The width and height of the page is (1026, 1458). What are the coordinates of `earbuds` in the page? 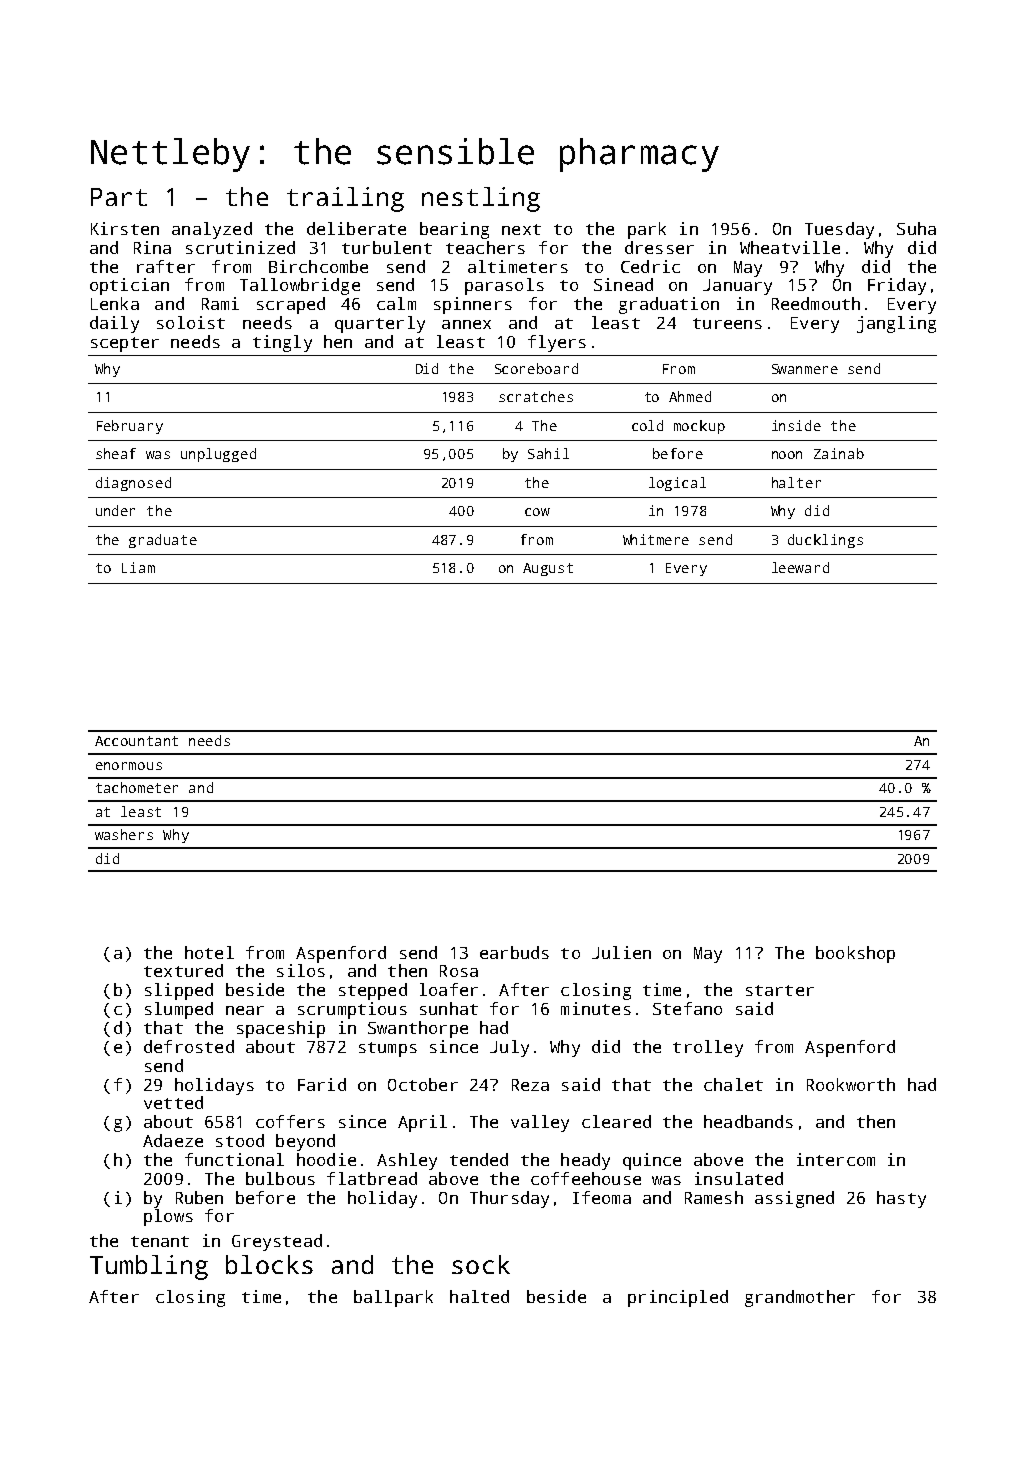 It's located at (514, 952).
